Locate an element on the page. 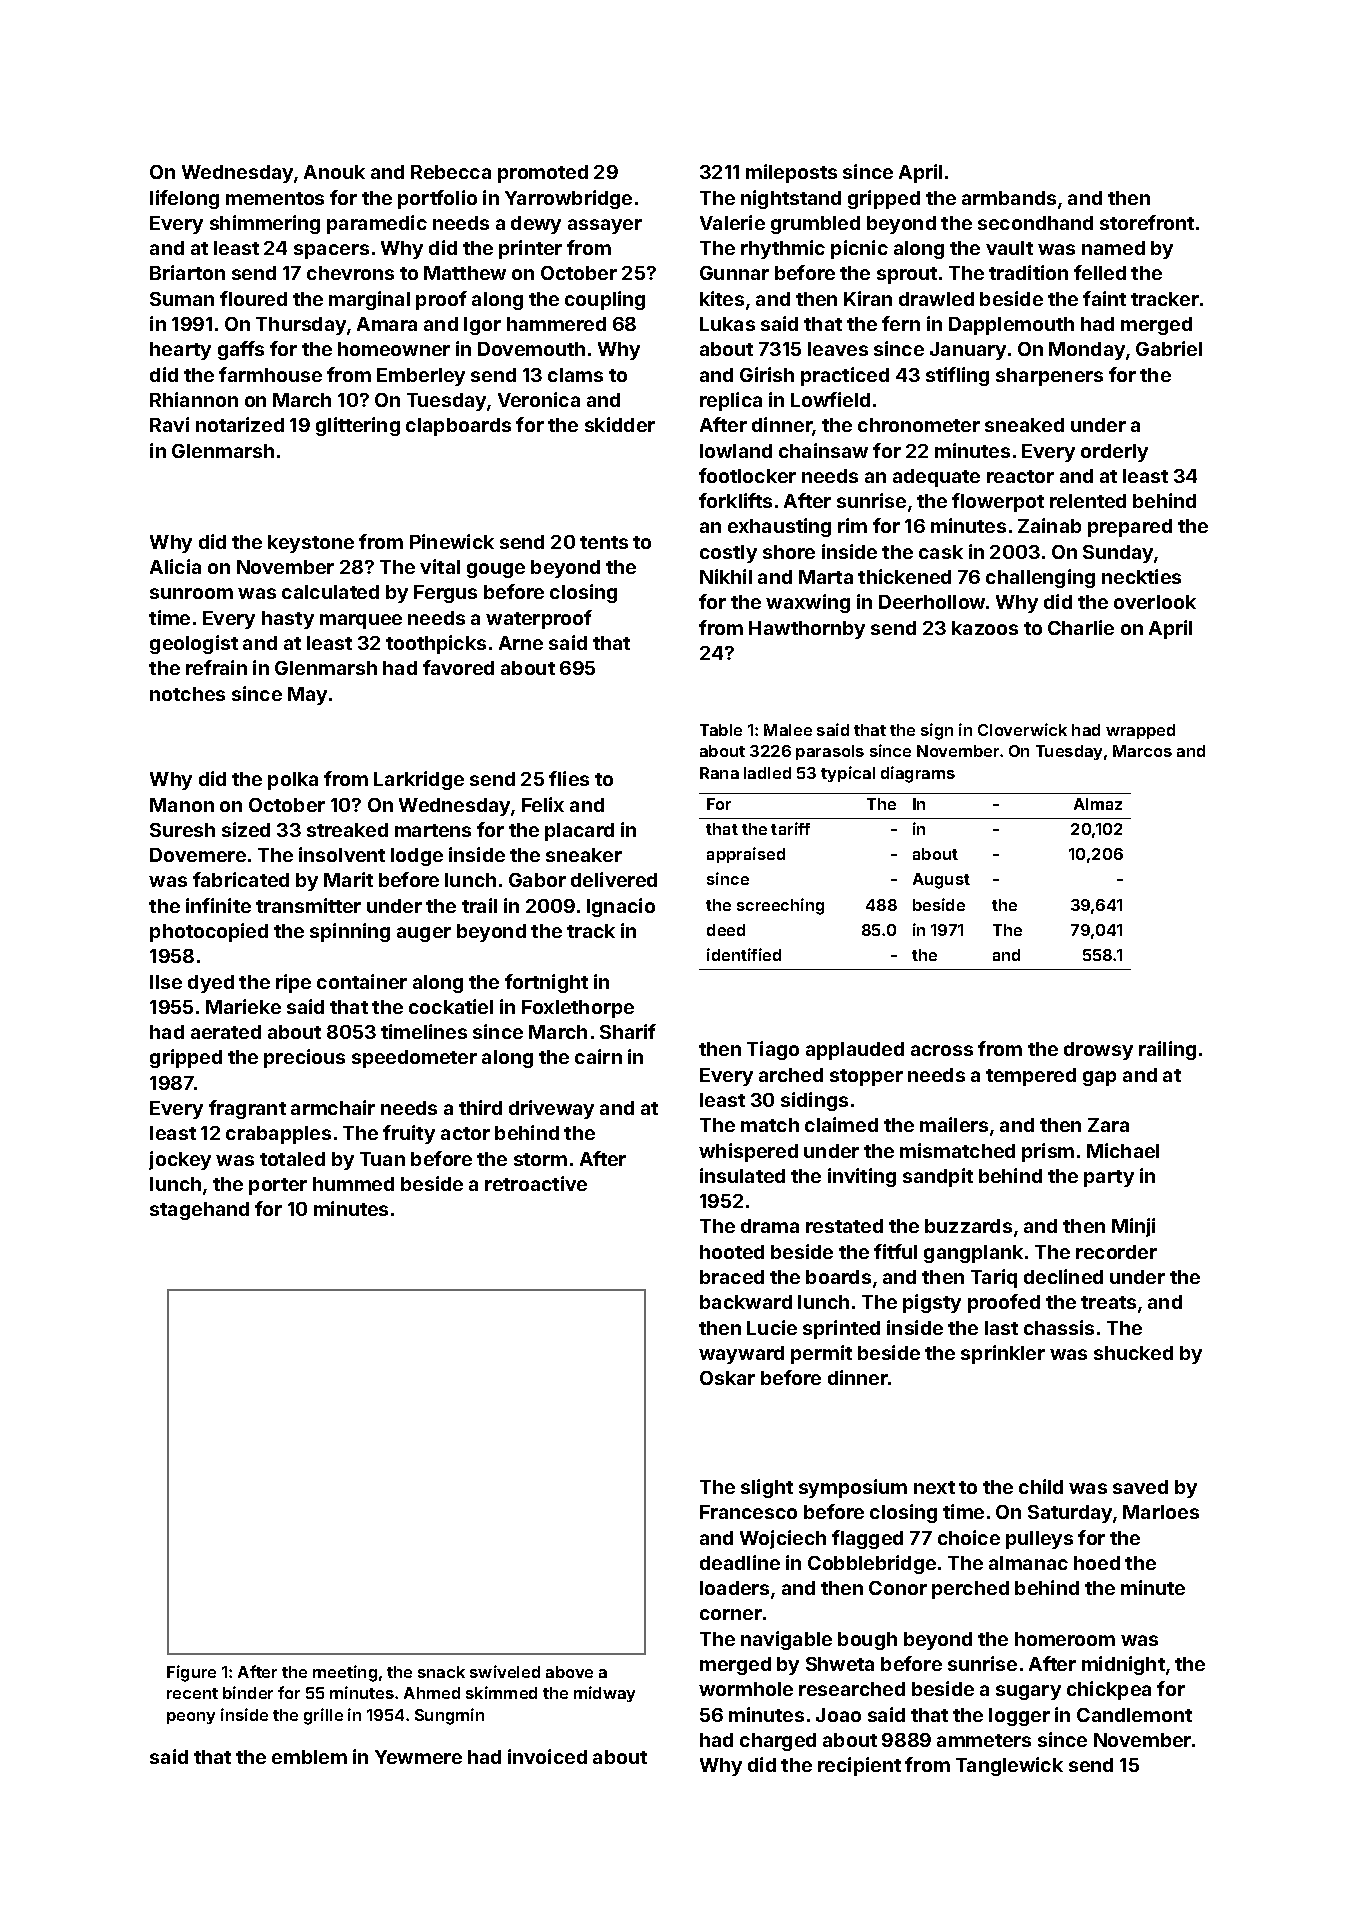  Sunday is located at coordinates (1119, 554).
